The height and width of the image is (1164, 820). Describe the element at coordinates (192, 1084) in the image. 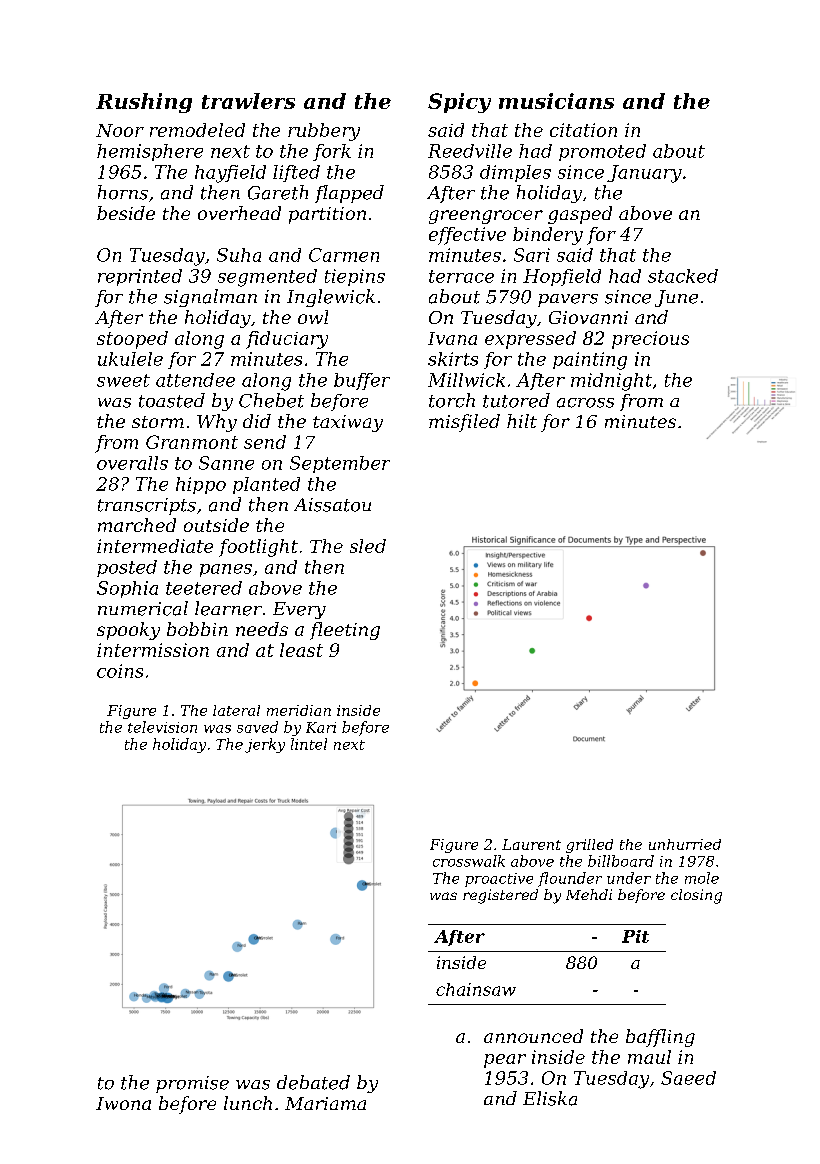

I see `promise` at that location.
